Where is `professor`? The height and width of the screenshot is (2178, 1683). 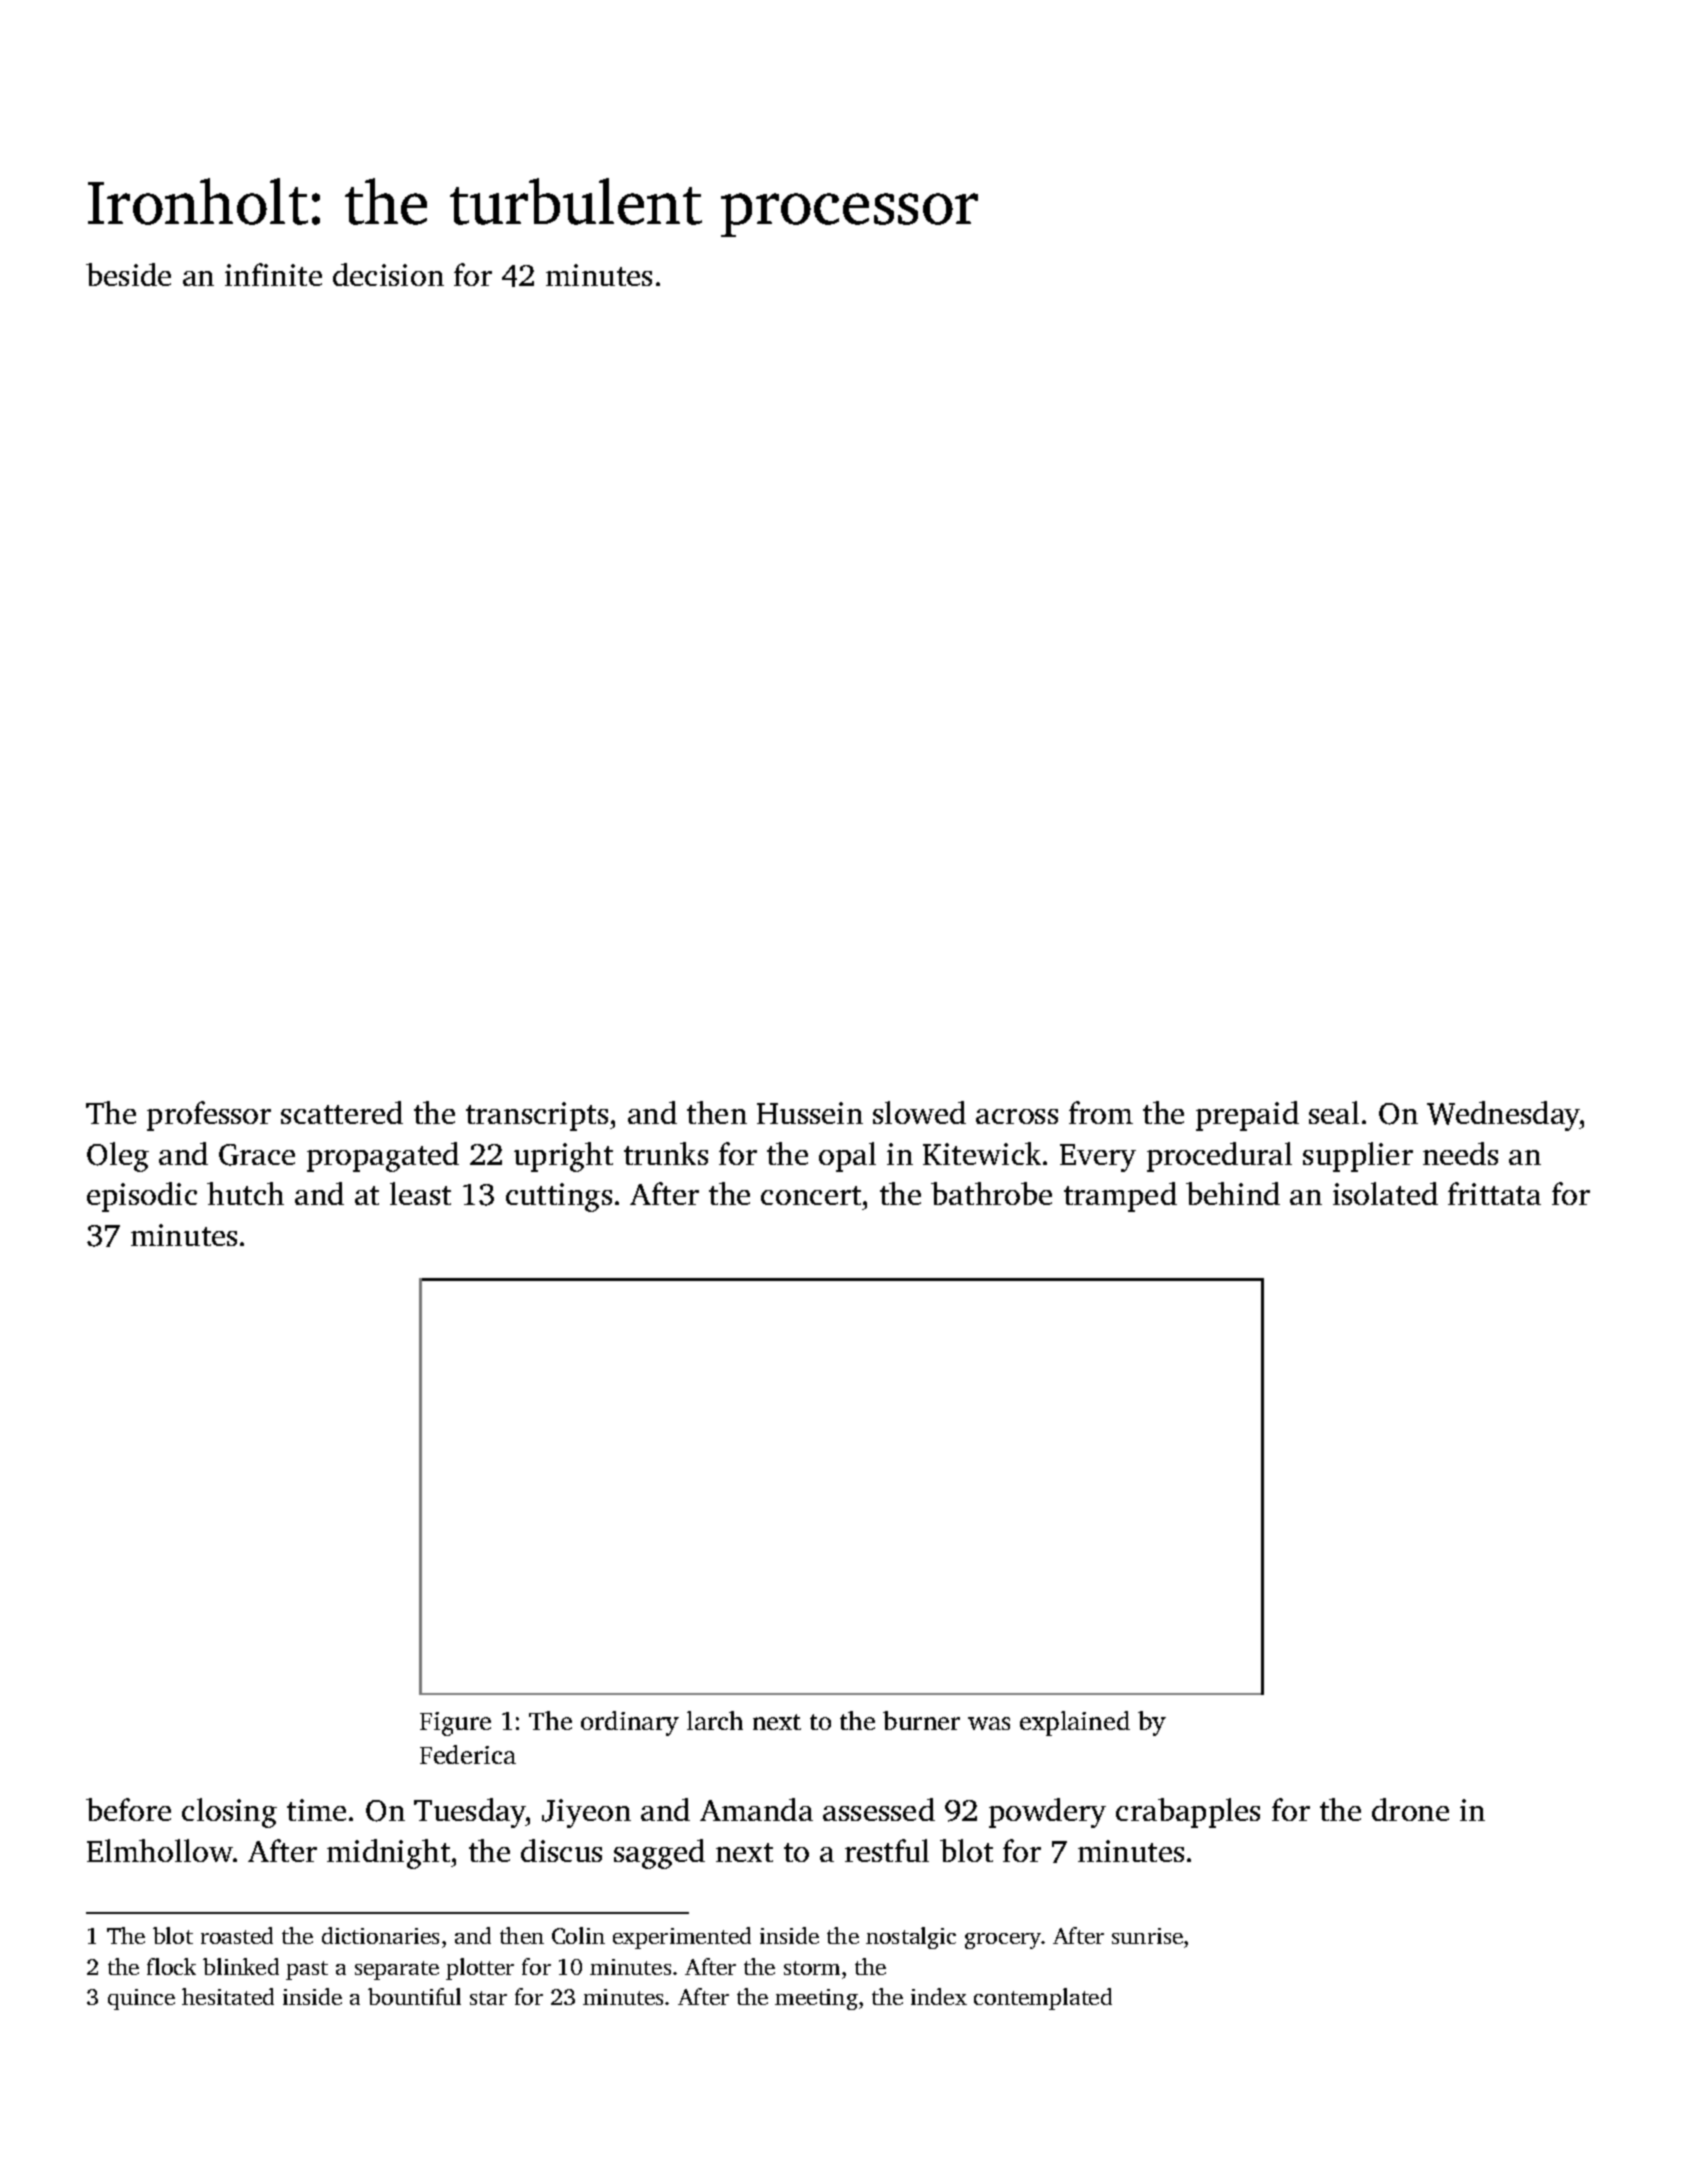
professor is located at coordinates (209, 1116).
